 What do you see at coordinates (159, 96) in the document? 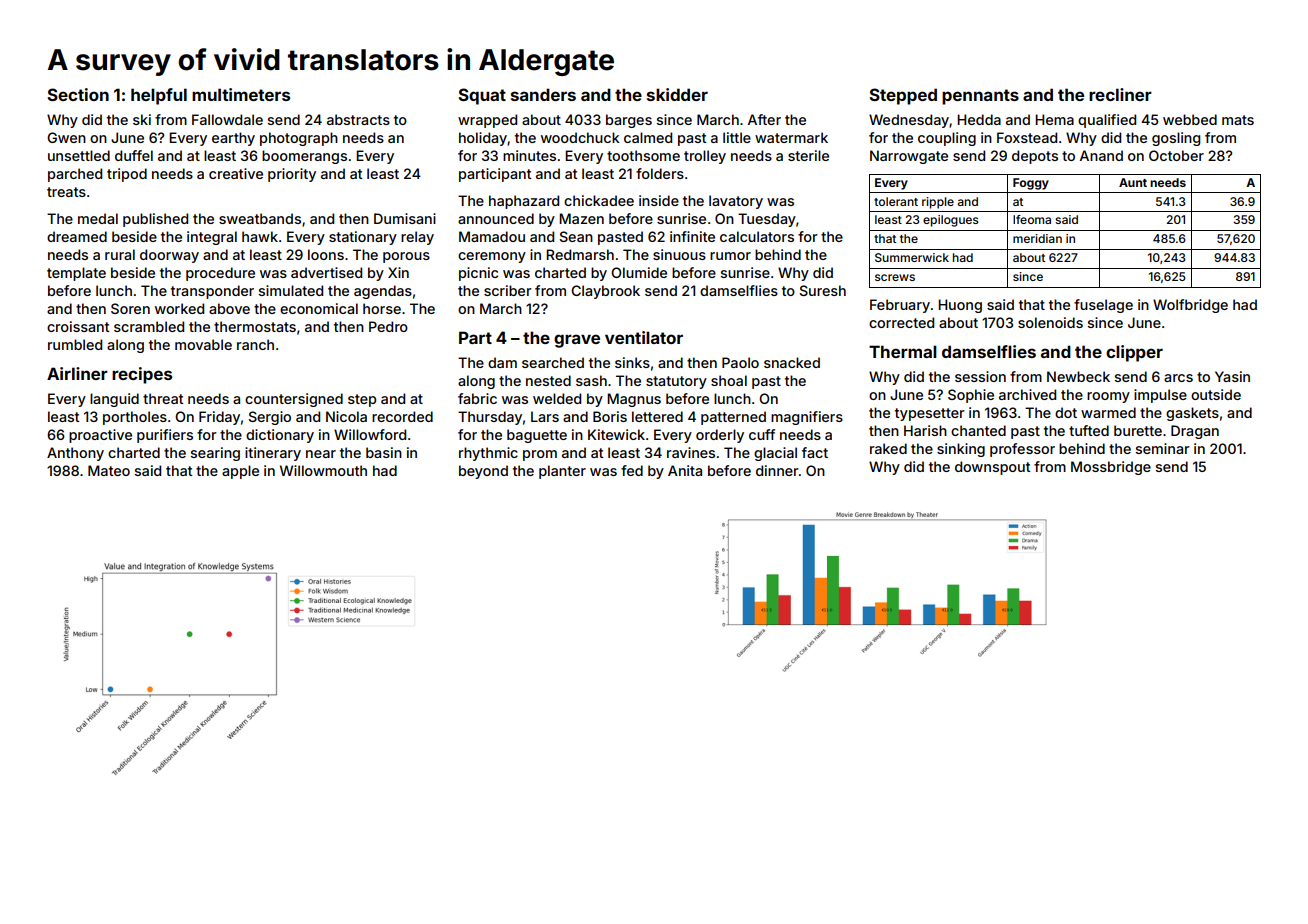
I see `helpful` at bounding box center [159, 96].
